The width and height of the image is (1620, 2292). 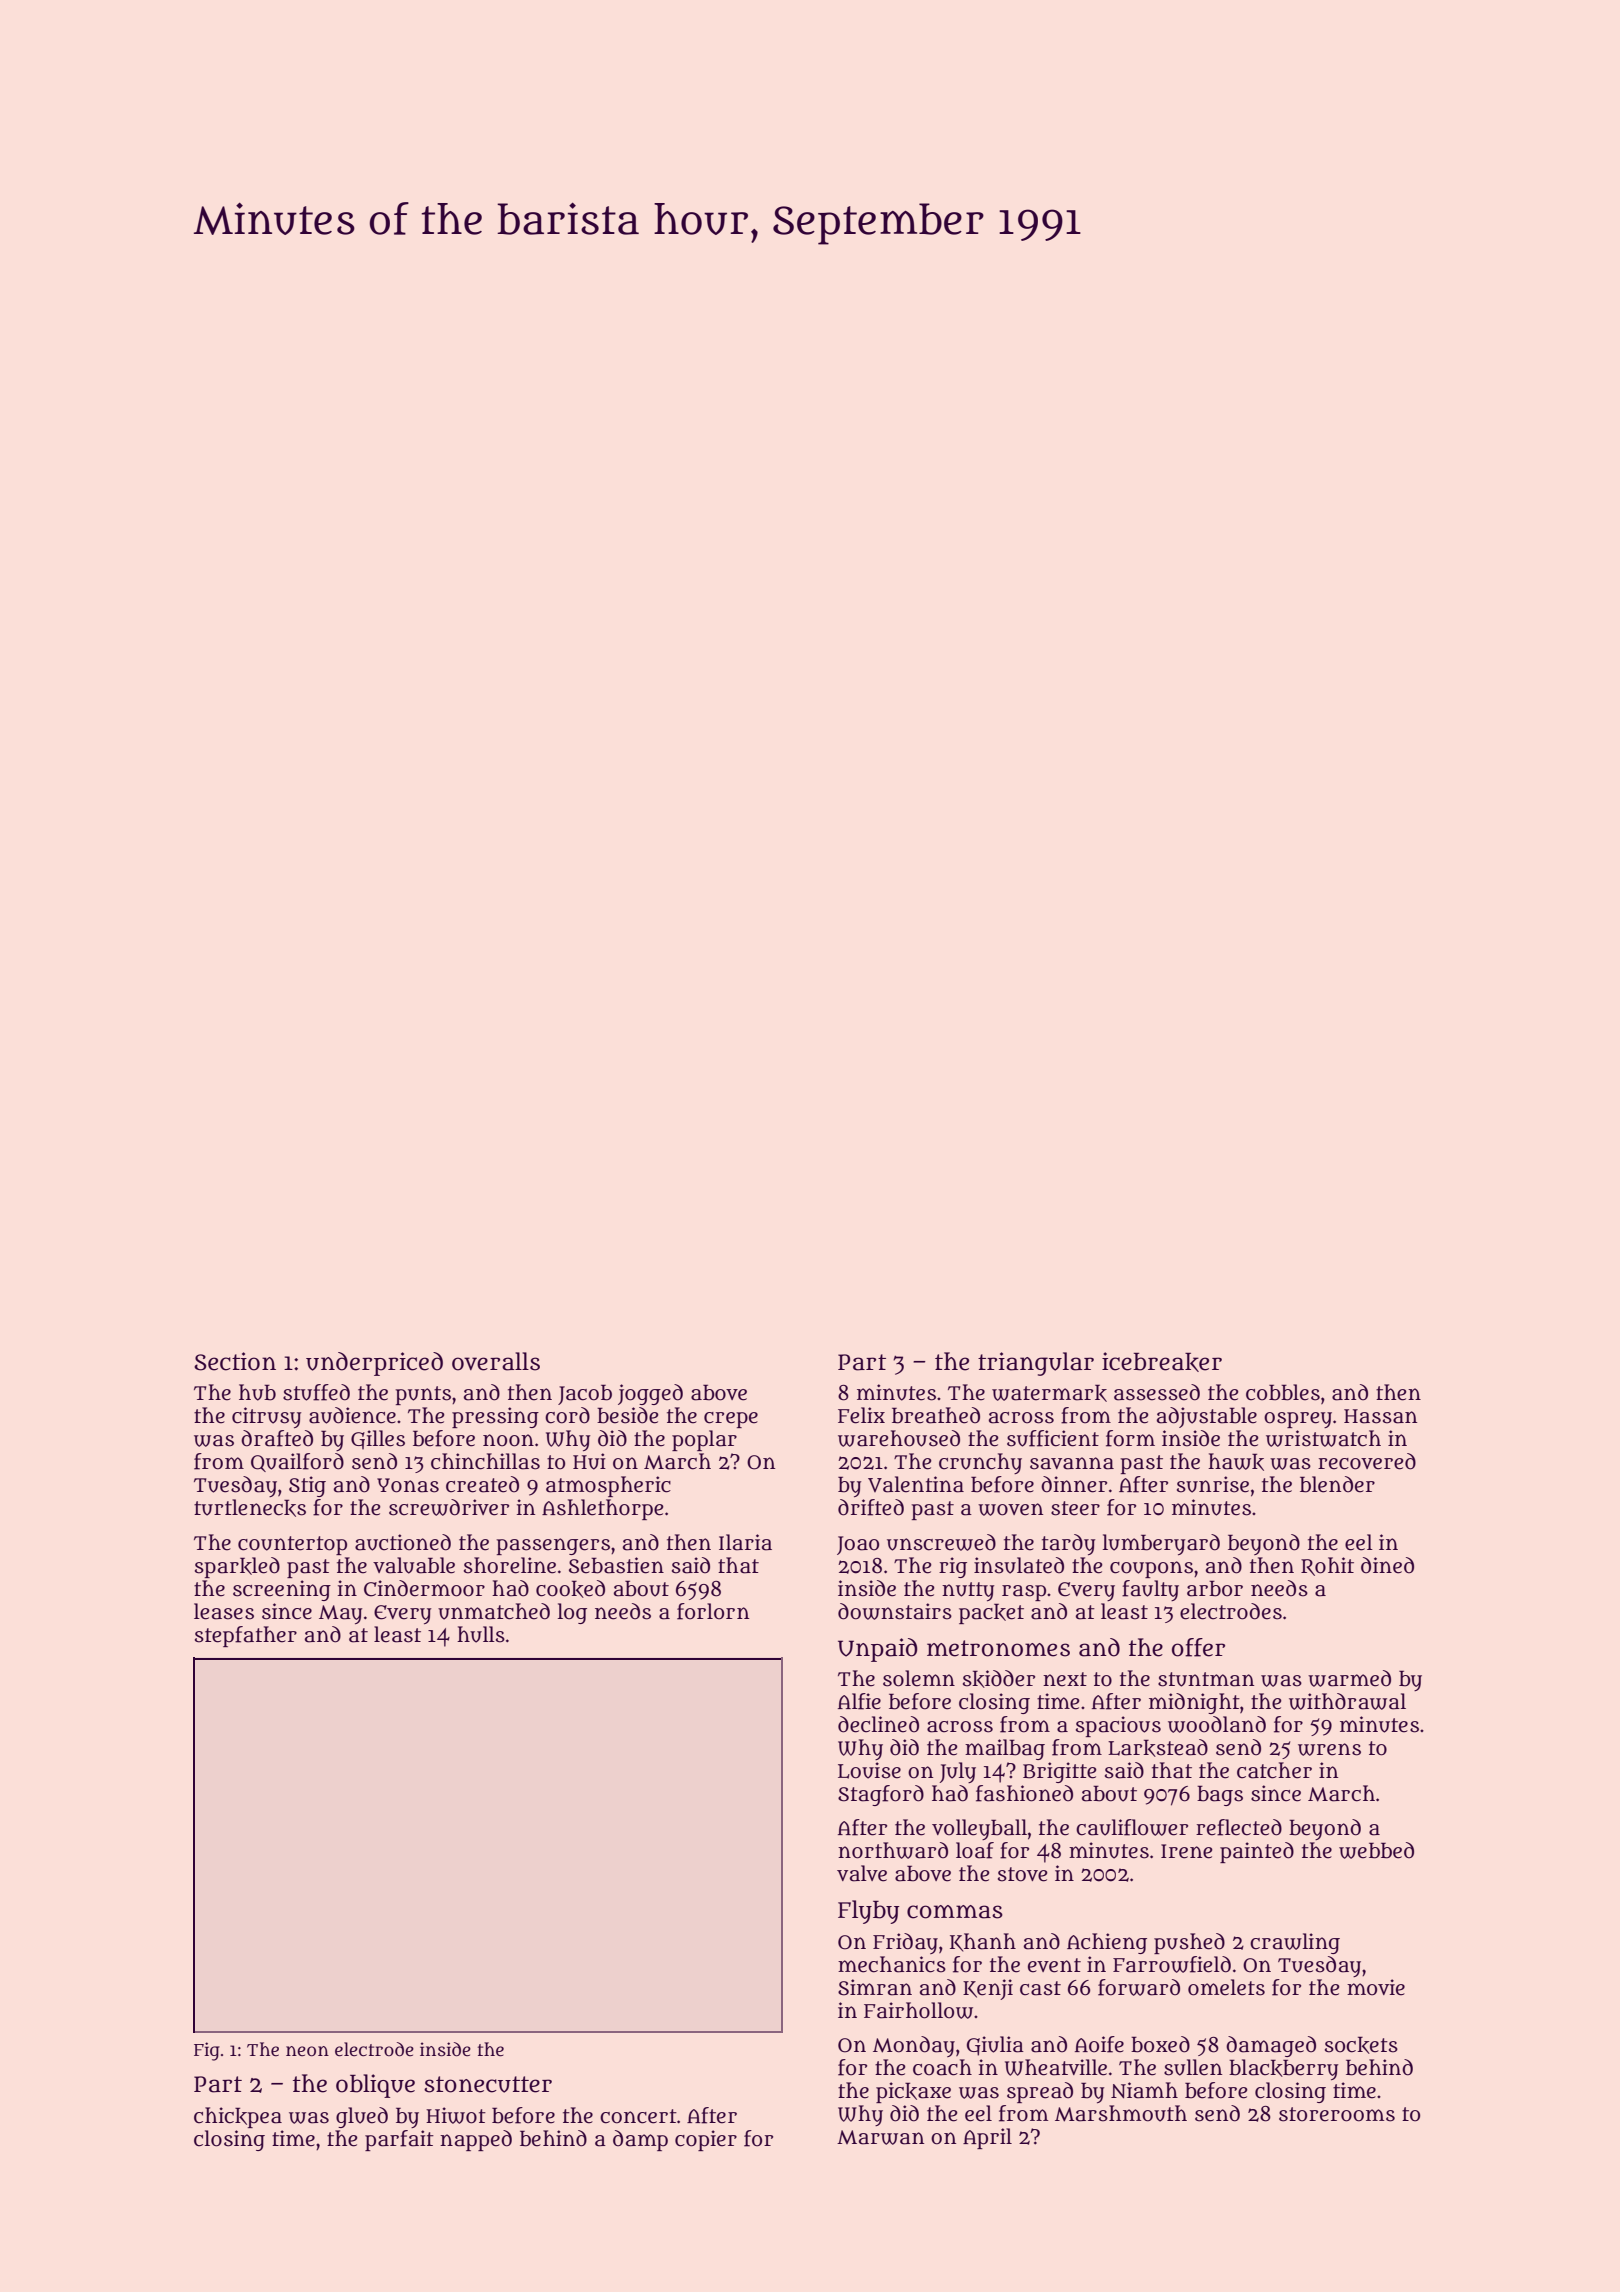 What do you see at coordinates (488, 2084) in the image?
I see `stonecutter` at bounding box center [488, 2084].
